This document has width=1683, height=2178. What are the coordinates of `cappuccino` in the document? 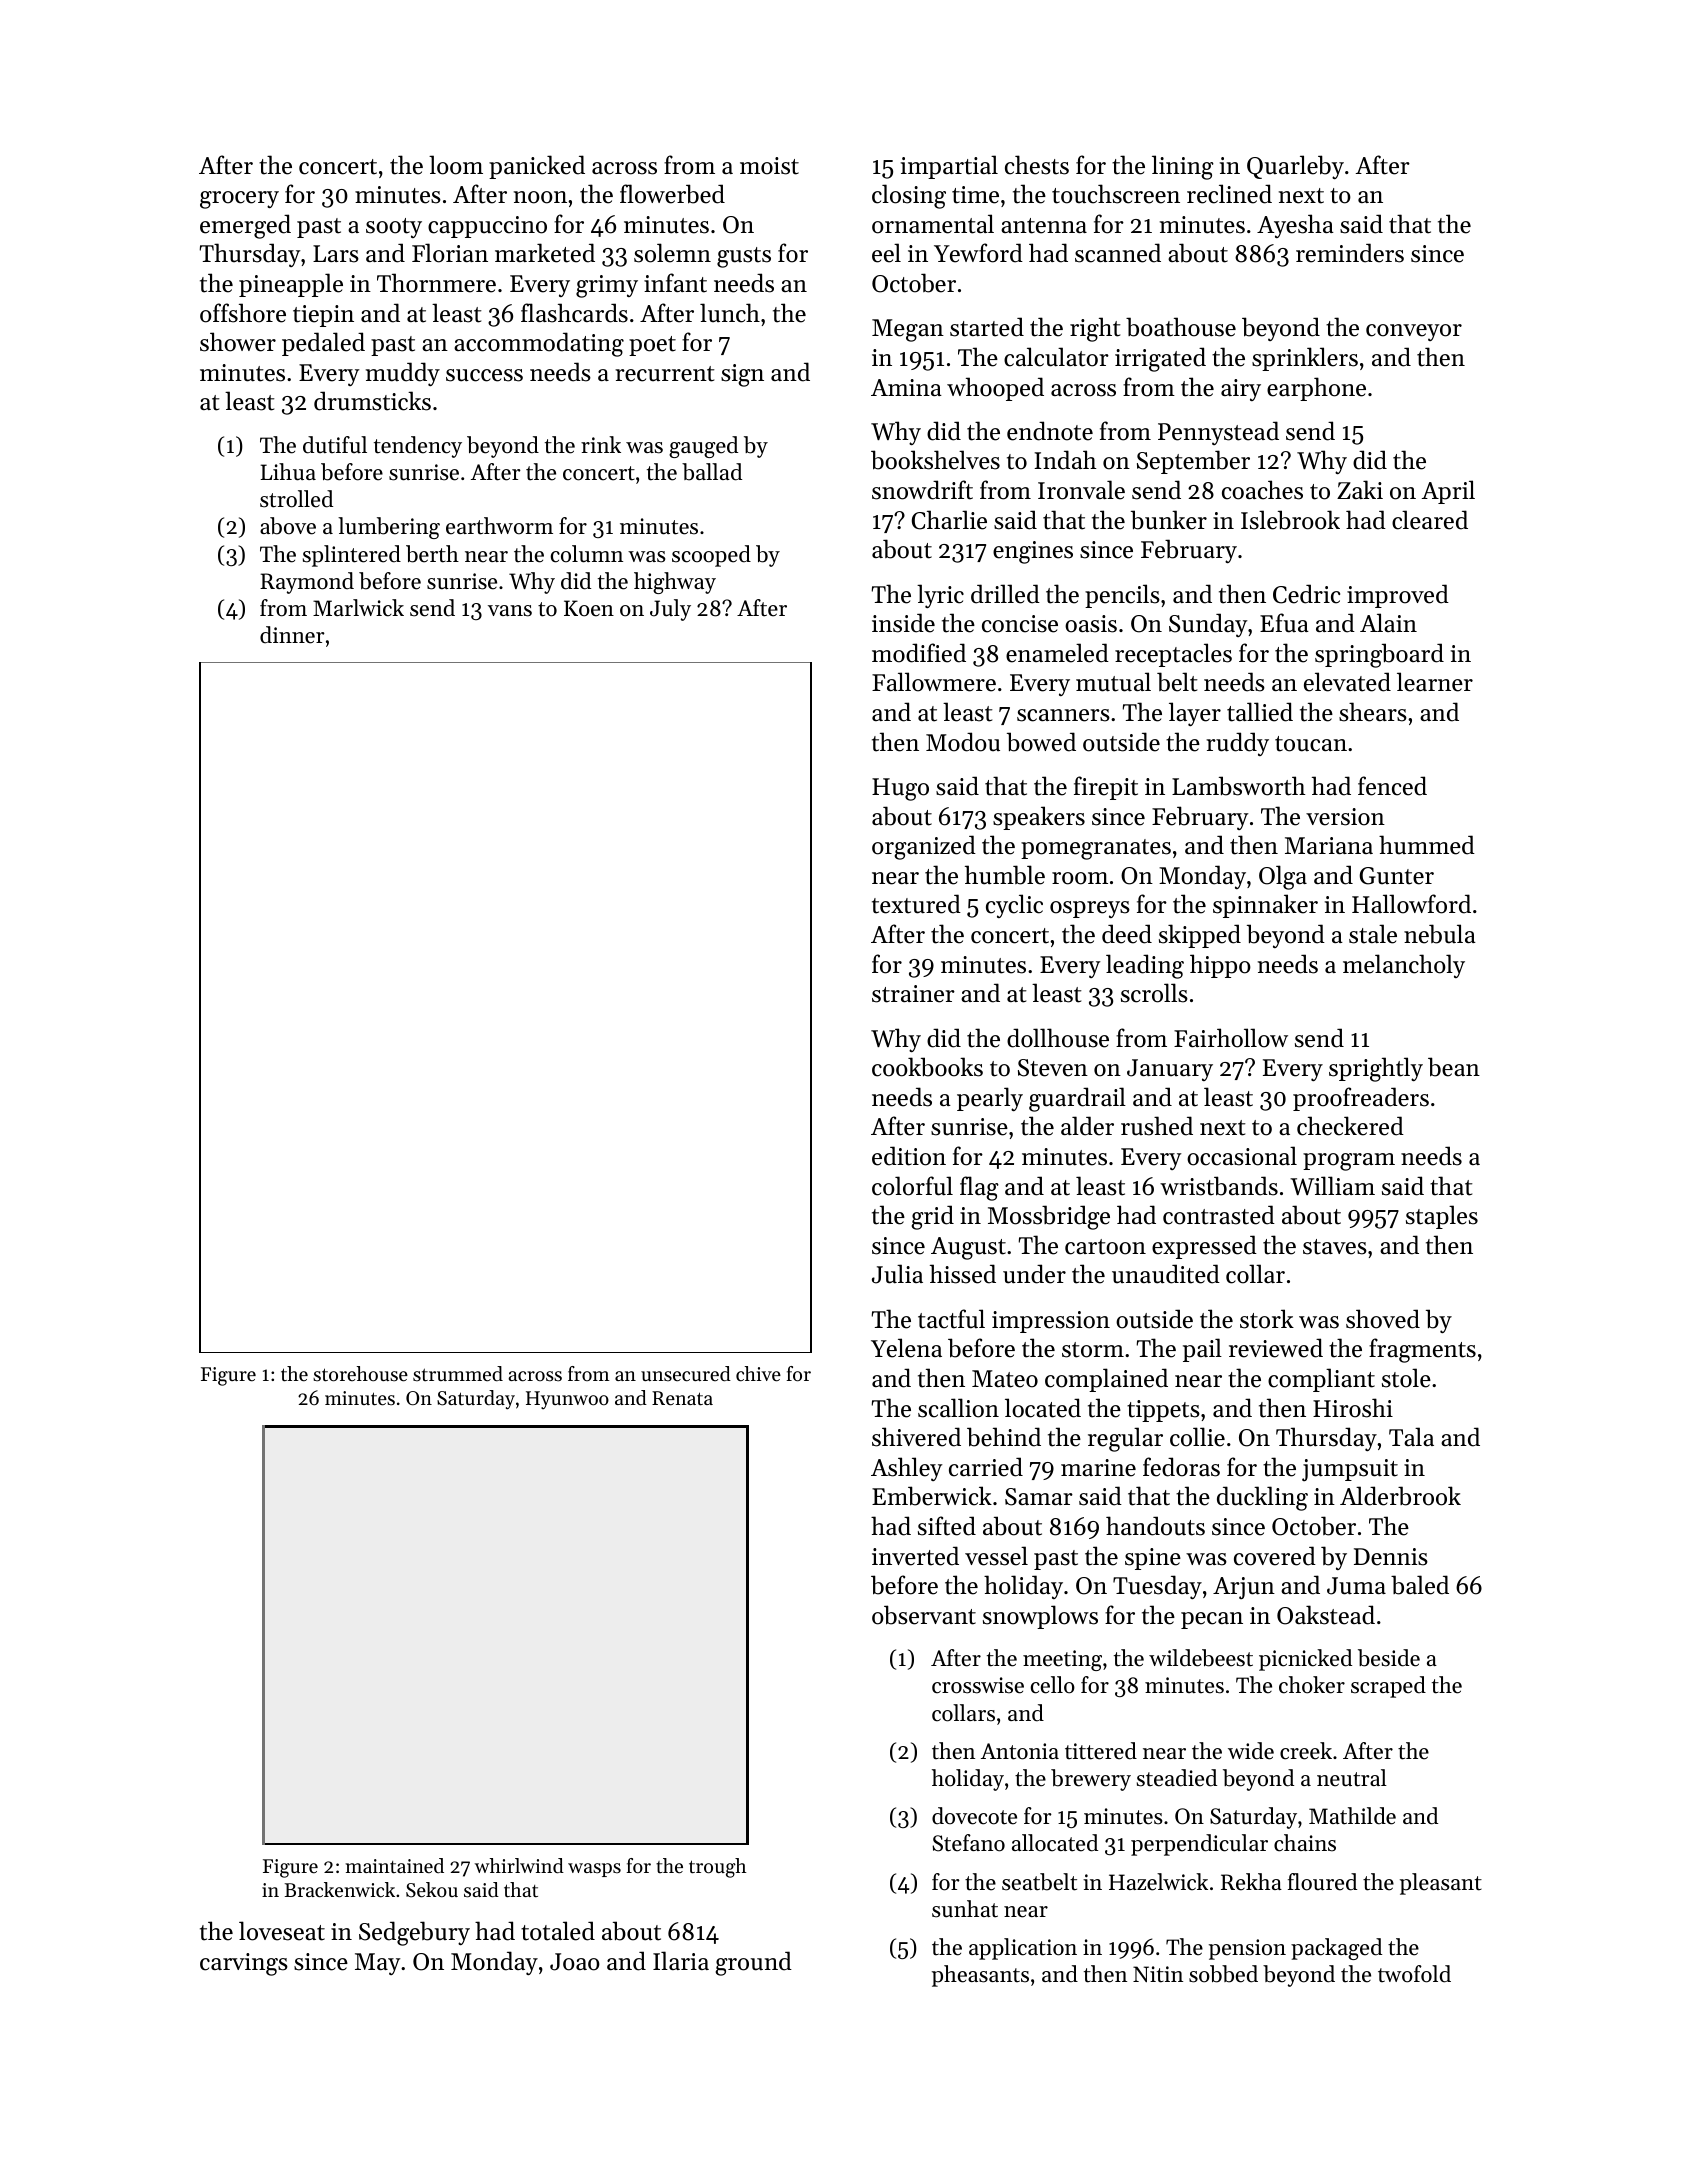 It's located at (487, 227).
